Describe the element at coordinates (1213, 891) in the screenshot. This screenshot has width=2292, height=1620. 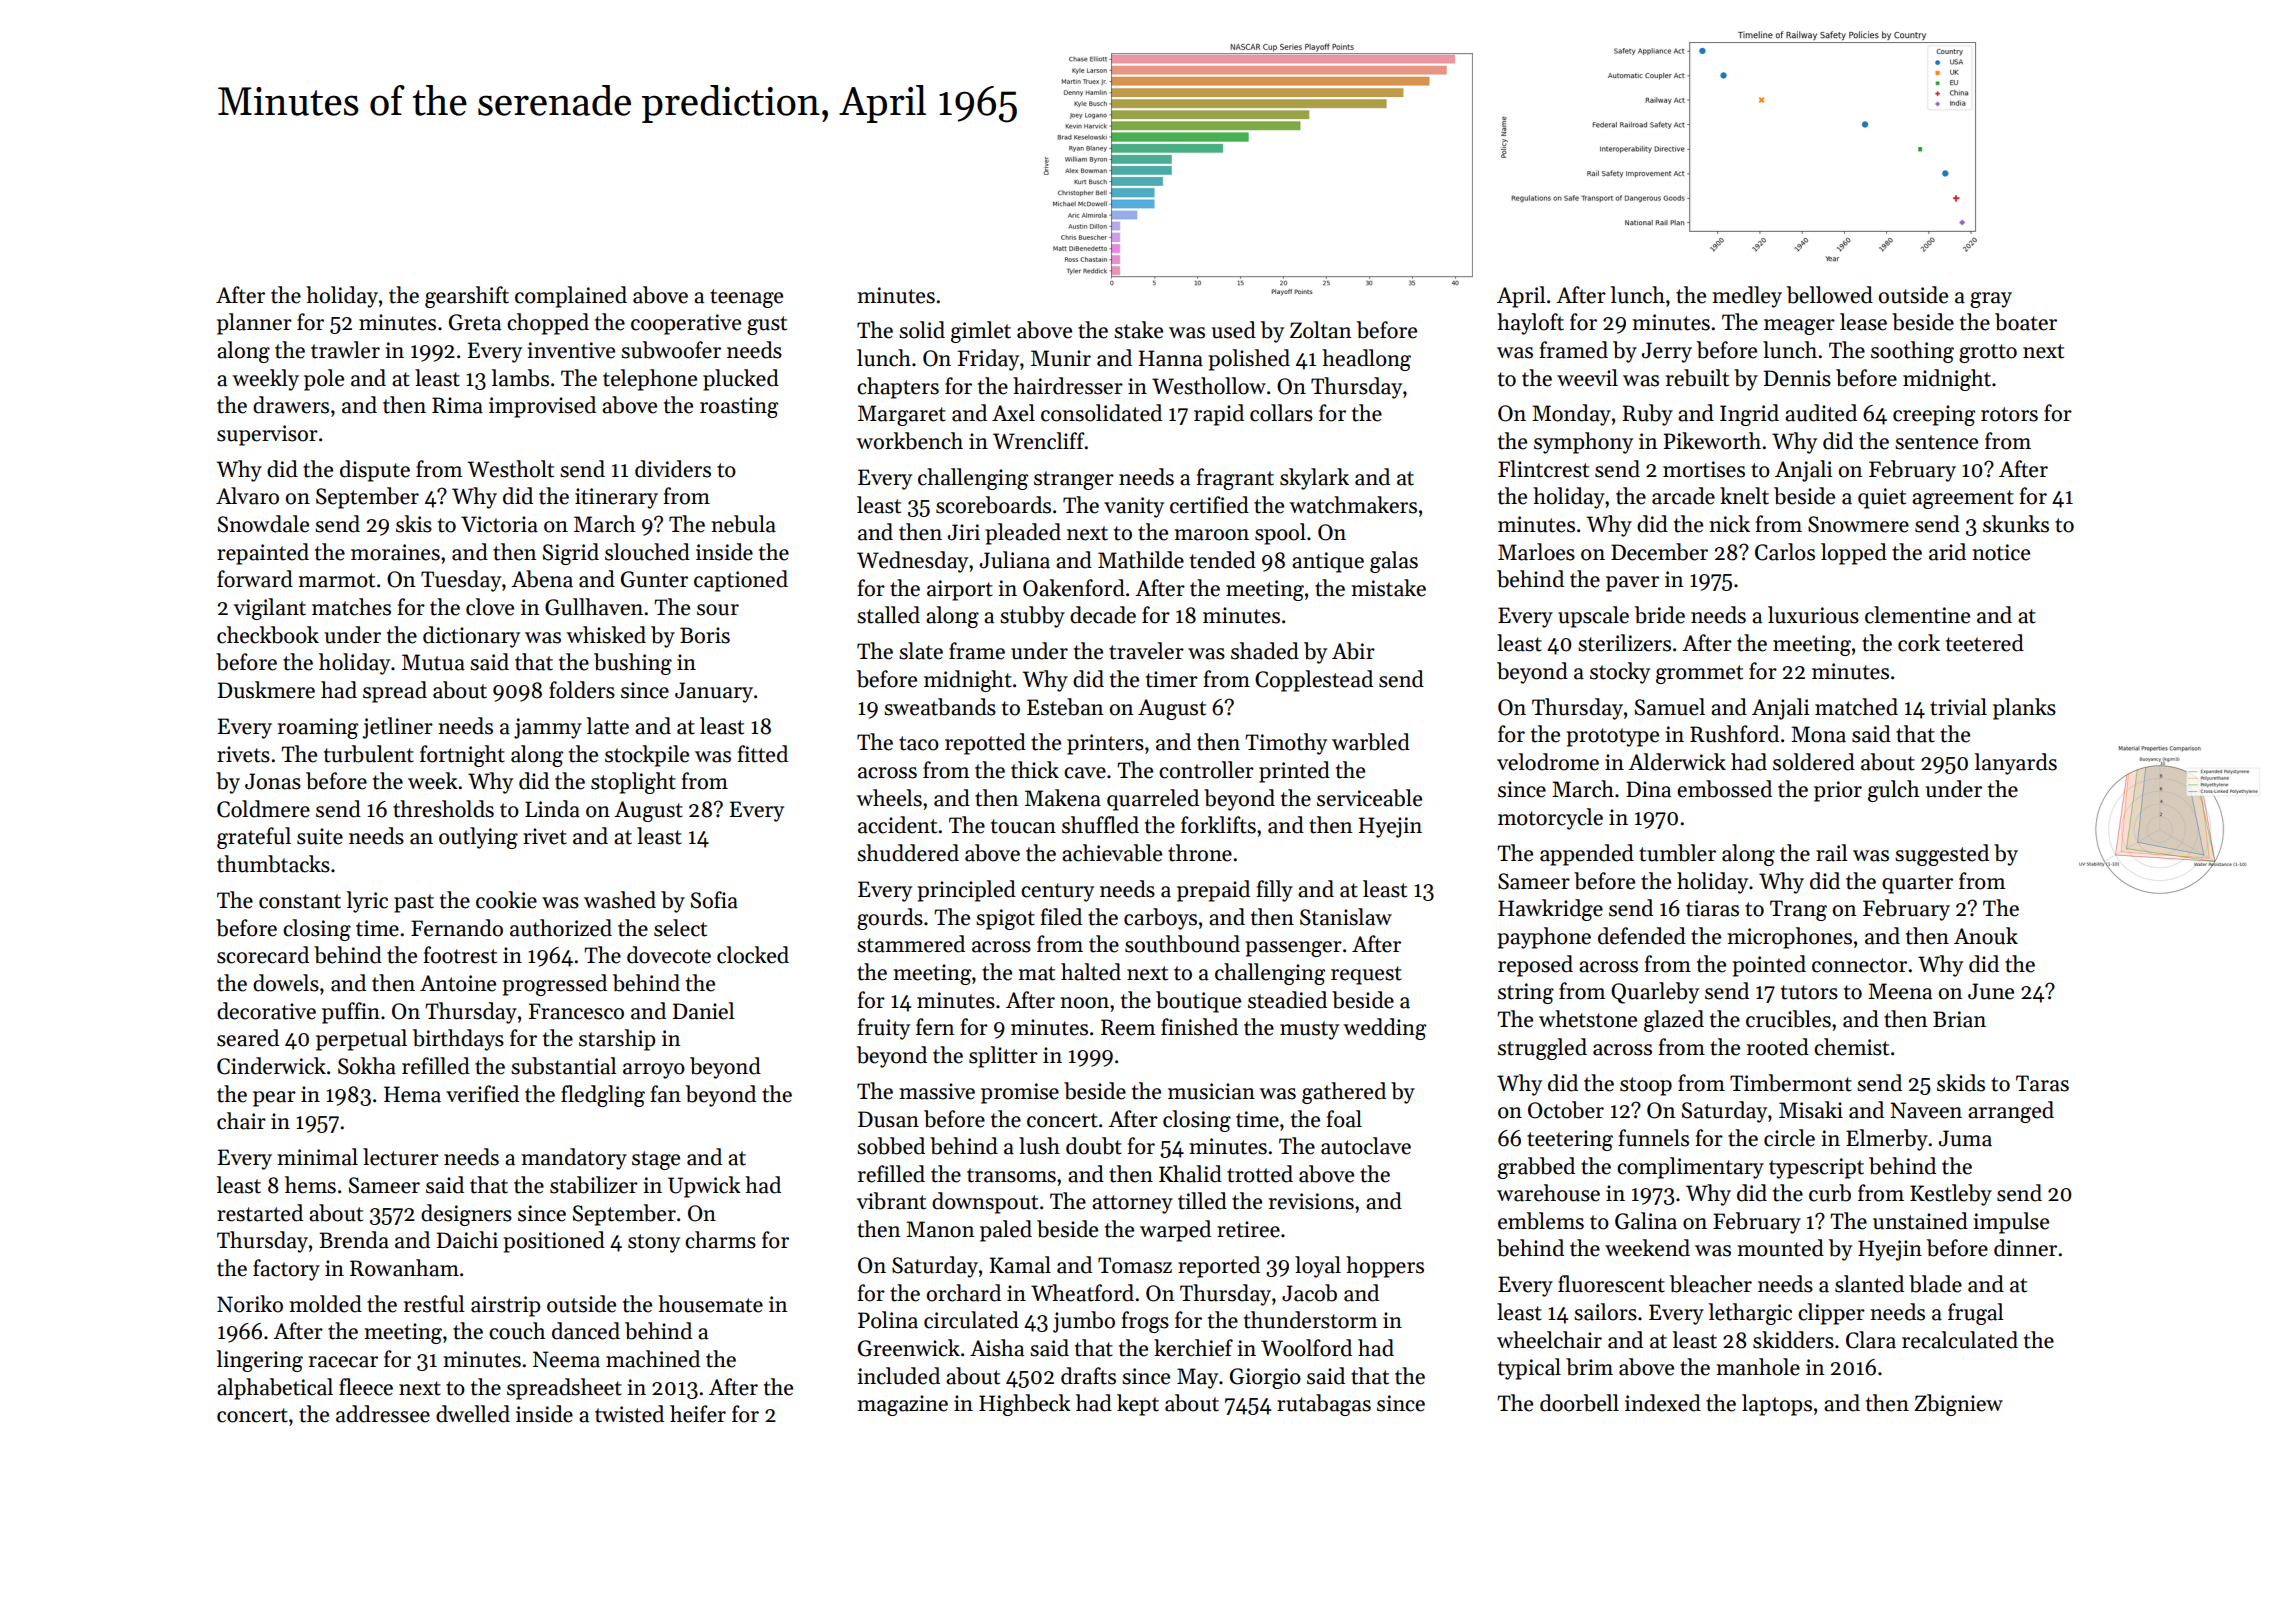
I see `prepaid` at that location.
